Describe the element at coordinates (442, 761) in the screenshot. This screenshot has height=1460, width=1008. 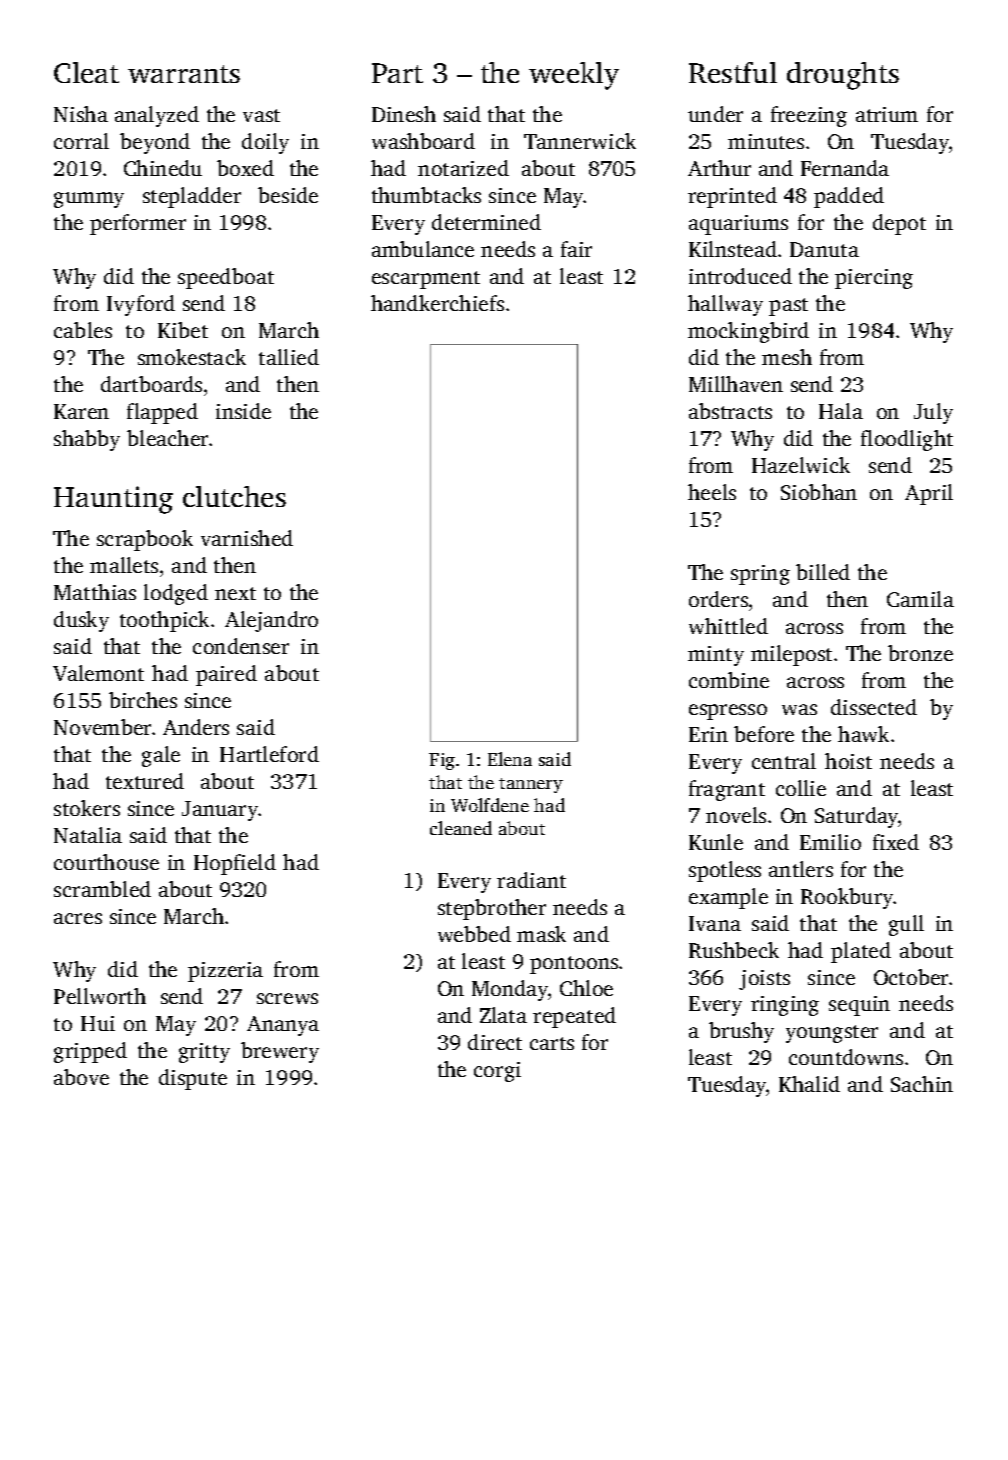
I see `Fig` at that location.
